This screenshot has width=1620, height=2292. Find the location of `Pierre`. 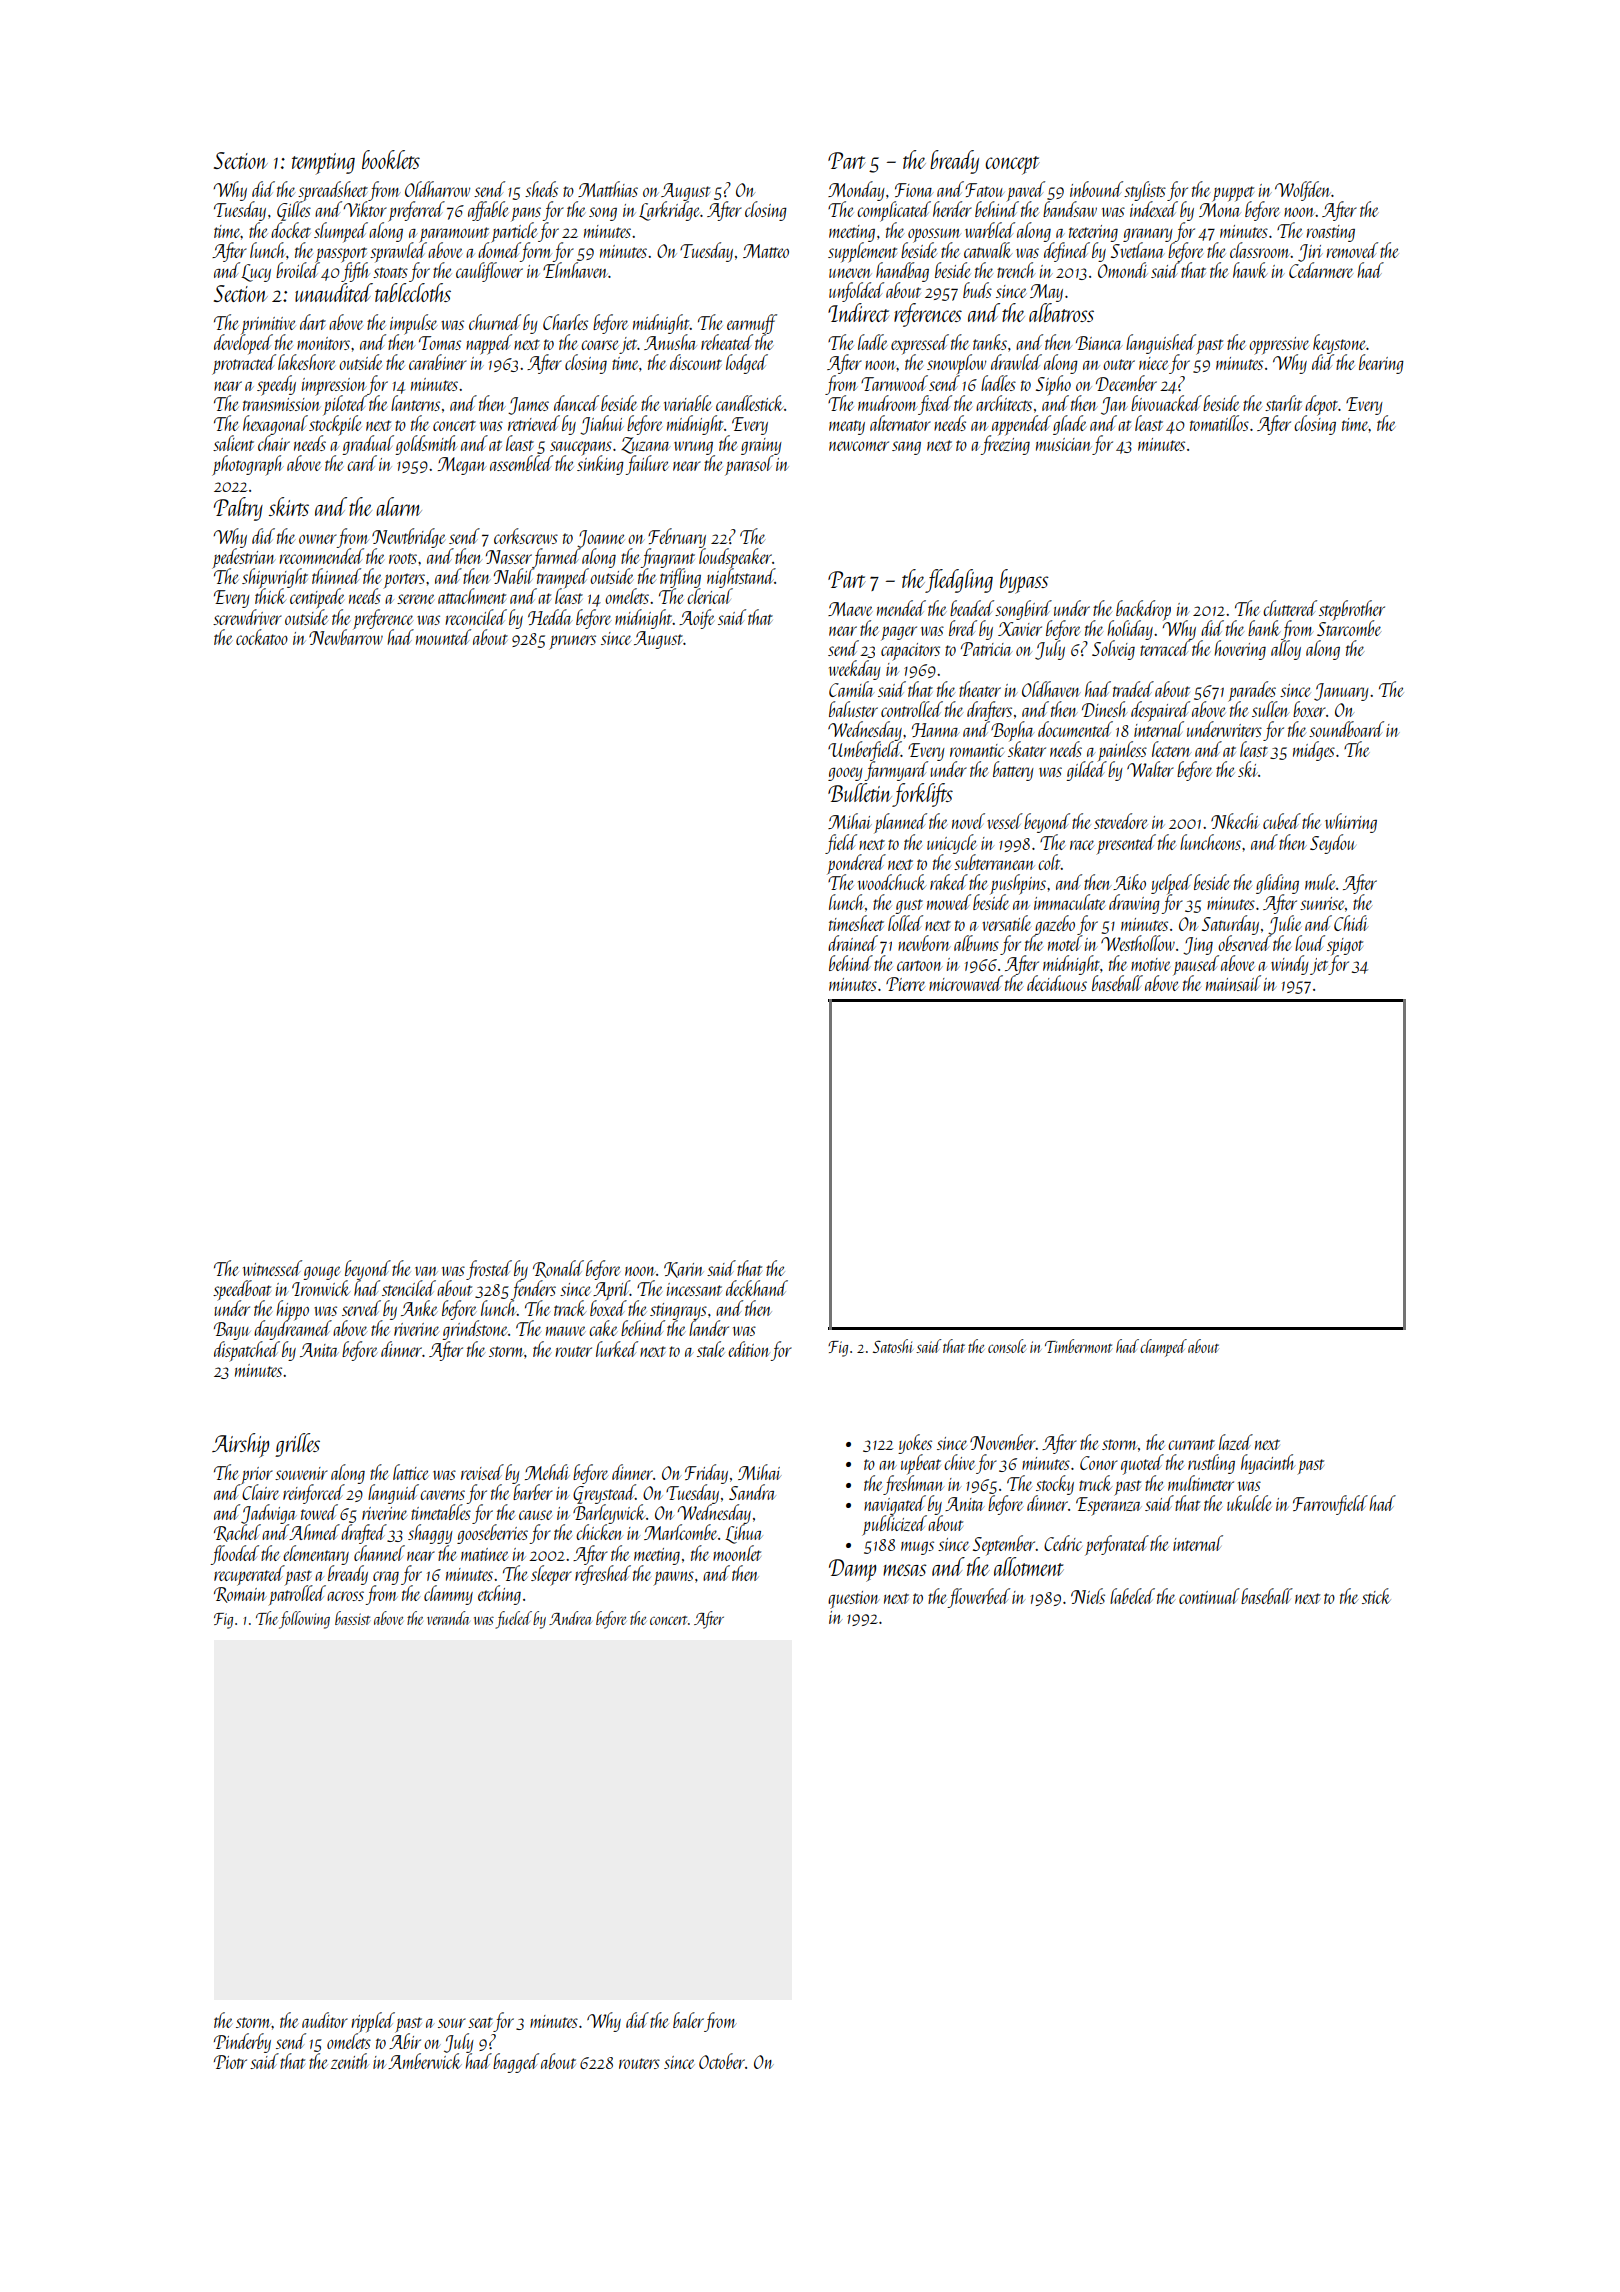

Pierre is located at coordinates (905, 984).
